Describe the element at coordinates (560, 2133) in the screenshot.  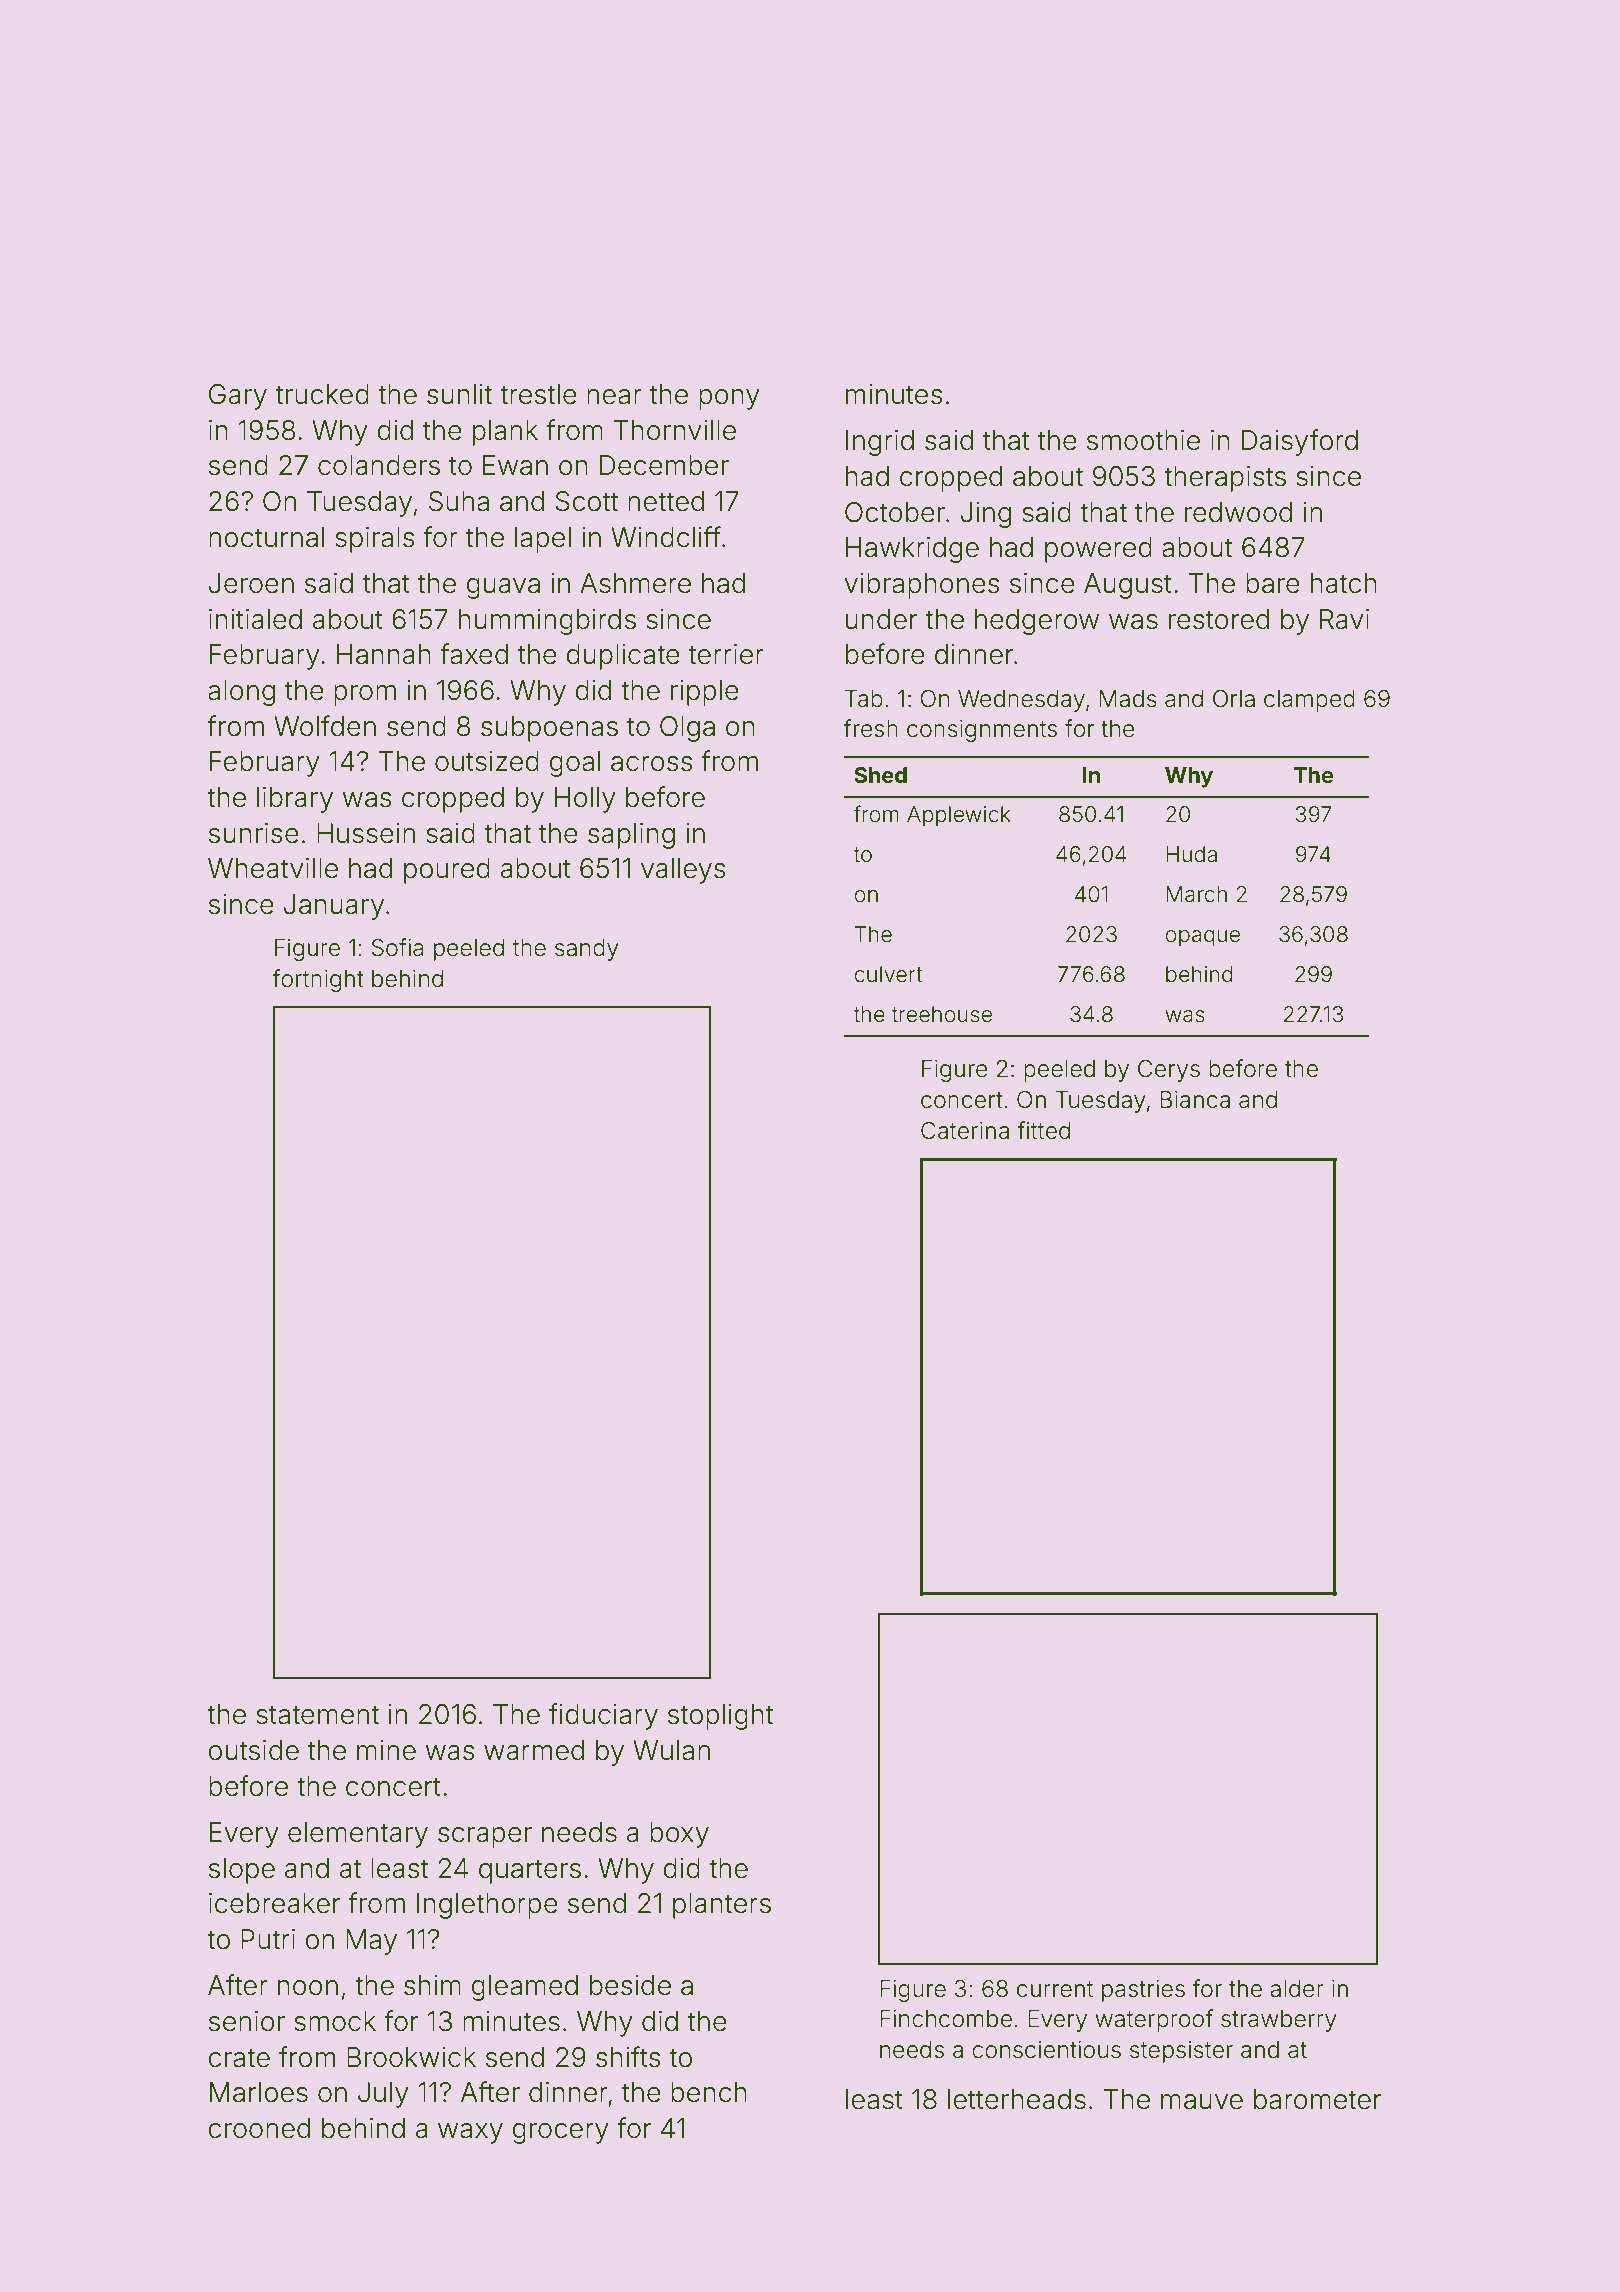
I see `grocery` at that location.
